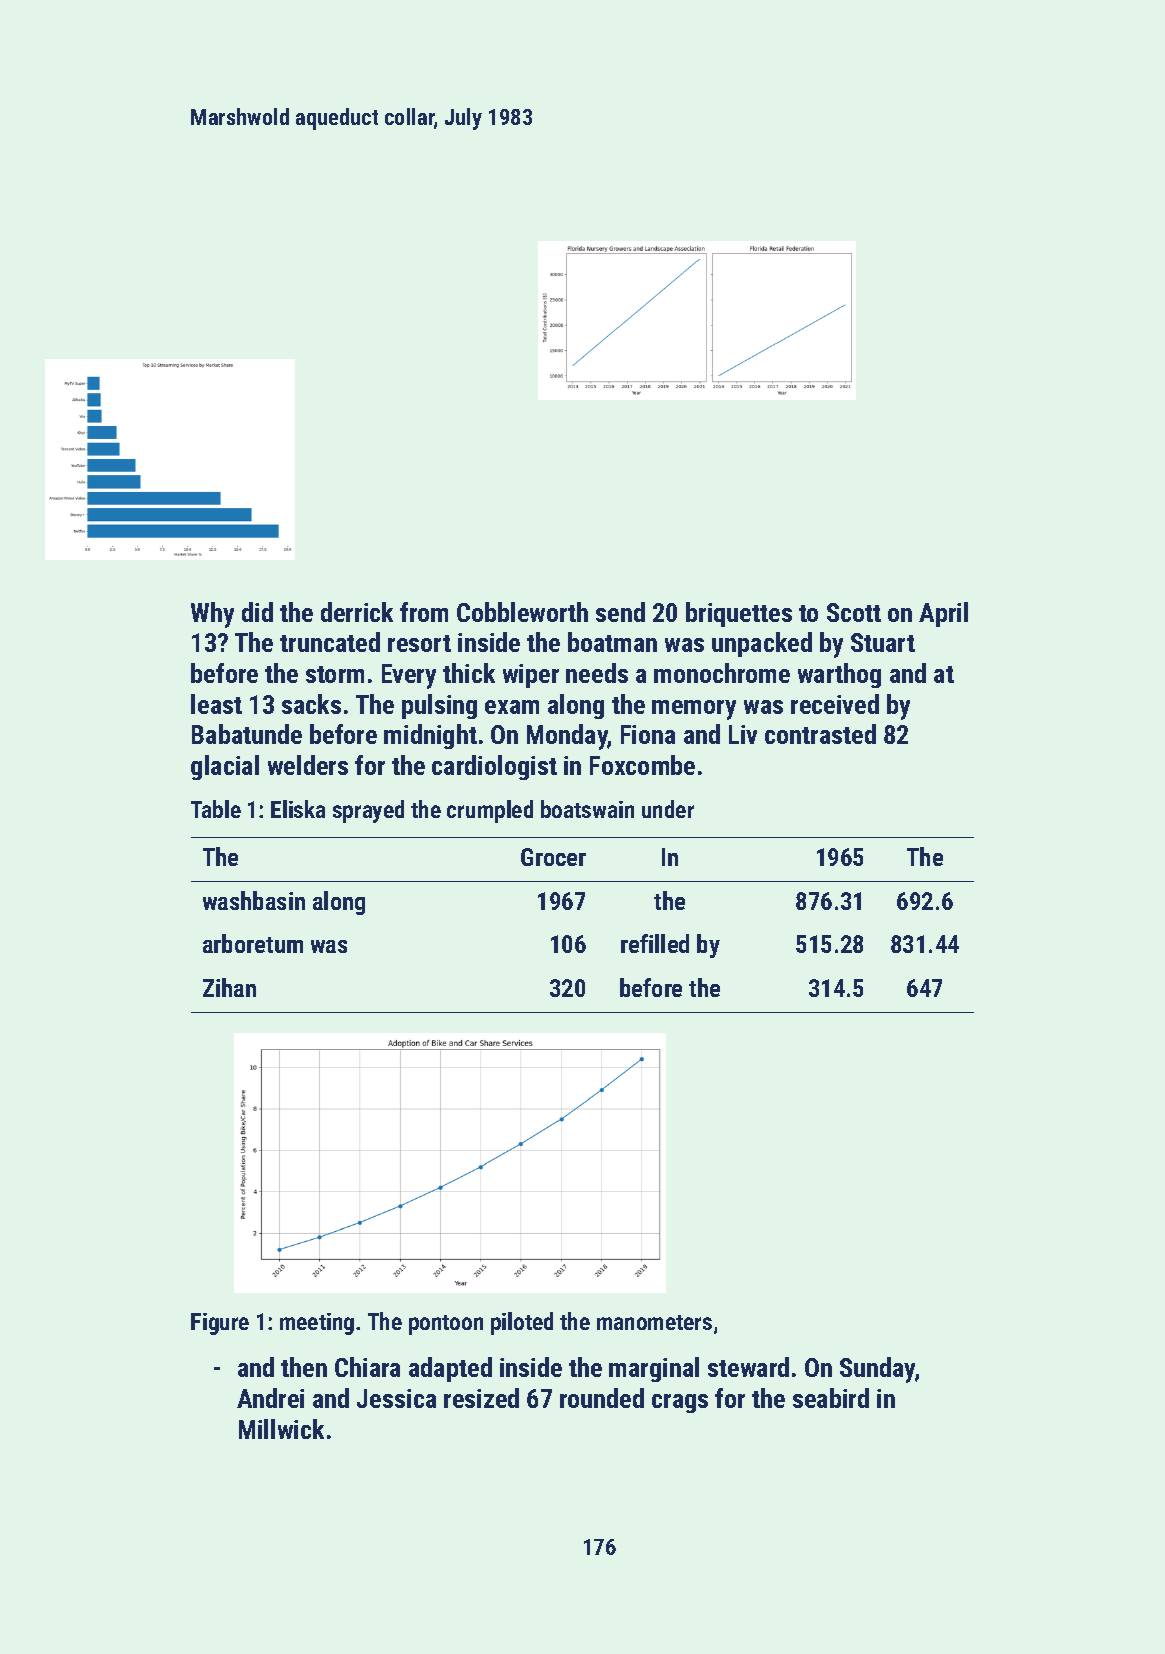 This screenshot has height=1654, width=1165. Describe the element at coordinates (835, 704) in the screenshot. I see `received` at that location.
